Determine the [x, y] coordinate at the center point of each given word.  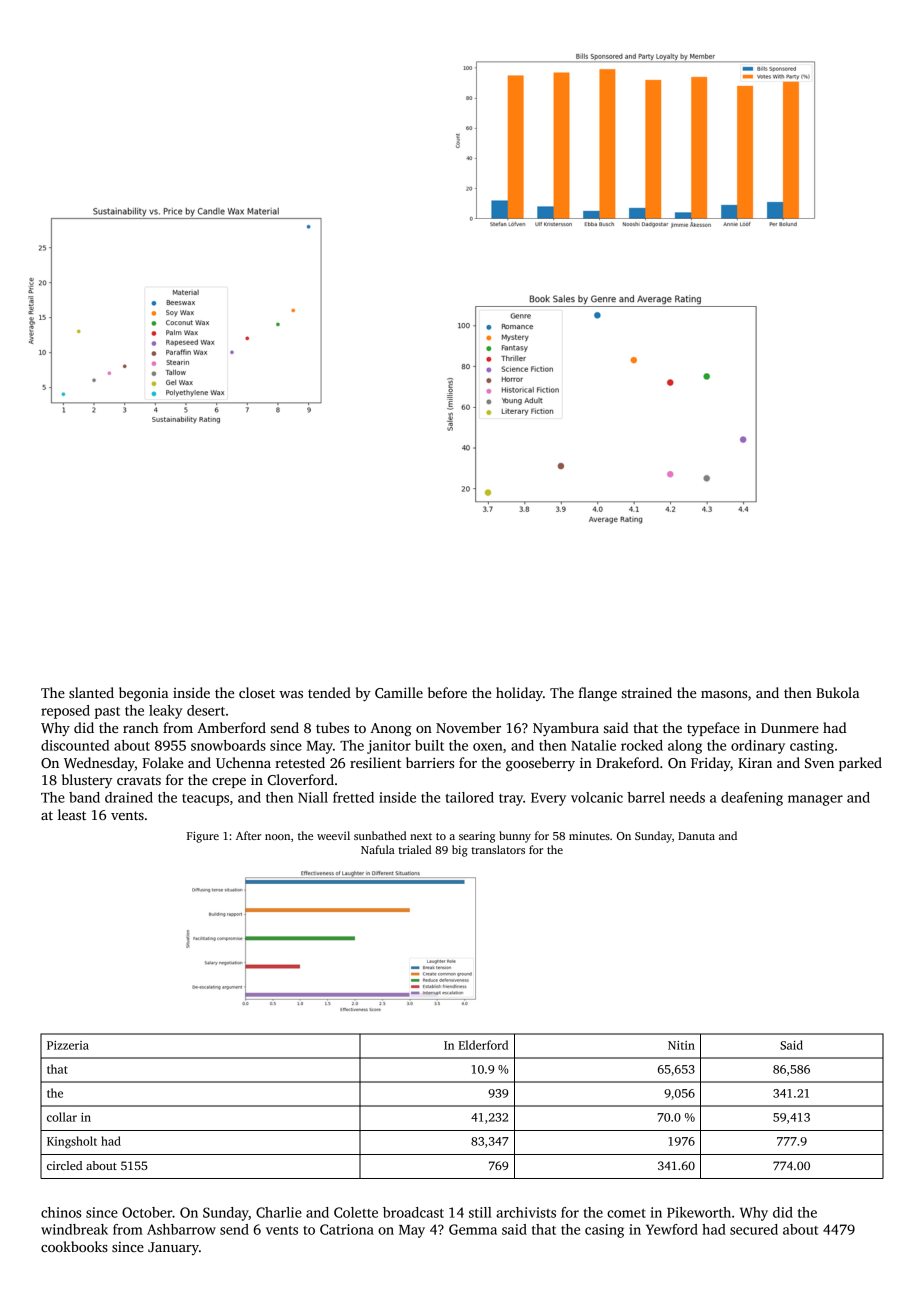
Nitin [681, 1045]
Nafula [378, 849]
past [107, 713]
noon [277, 837]
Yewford [672, 1229]
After [248, 835]
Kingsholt [72, 1142]
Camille [399, 692]
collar [62, 1117]
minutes [589, 835]
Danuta [696, 836]
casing [604, 1231]
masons [724, 694]
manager [815, 800]
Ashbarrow [181, 1229]
